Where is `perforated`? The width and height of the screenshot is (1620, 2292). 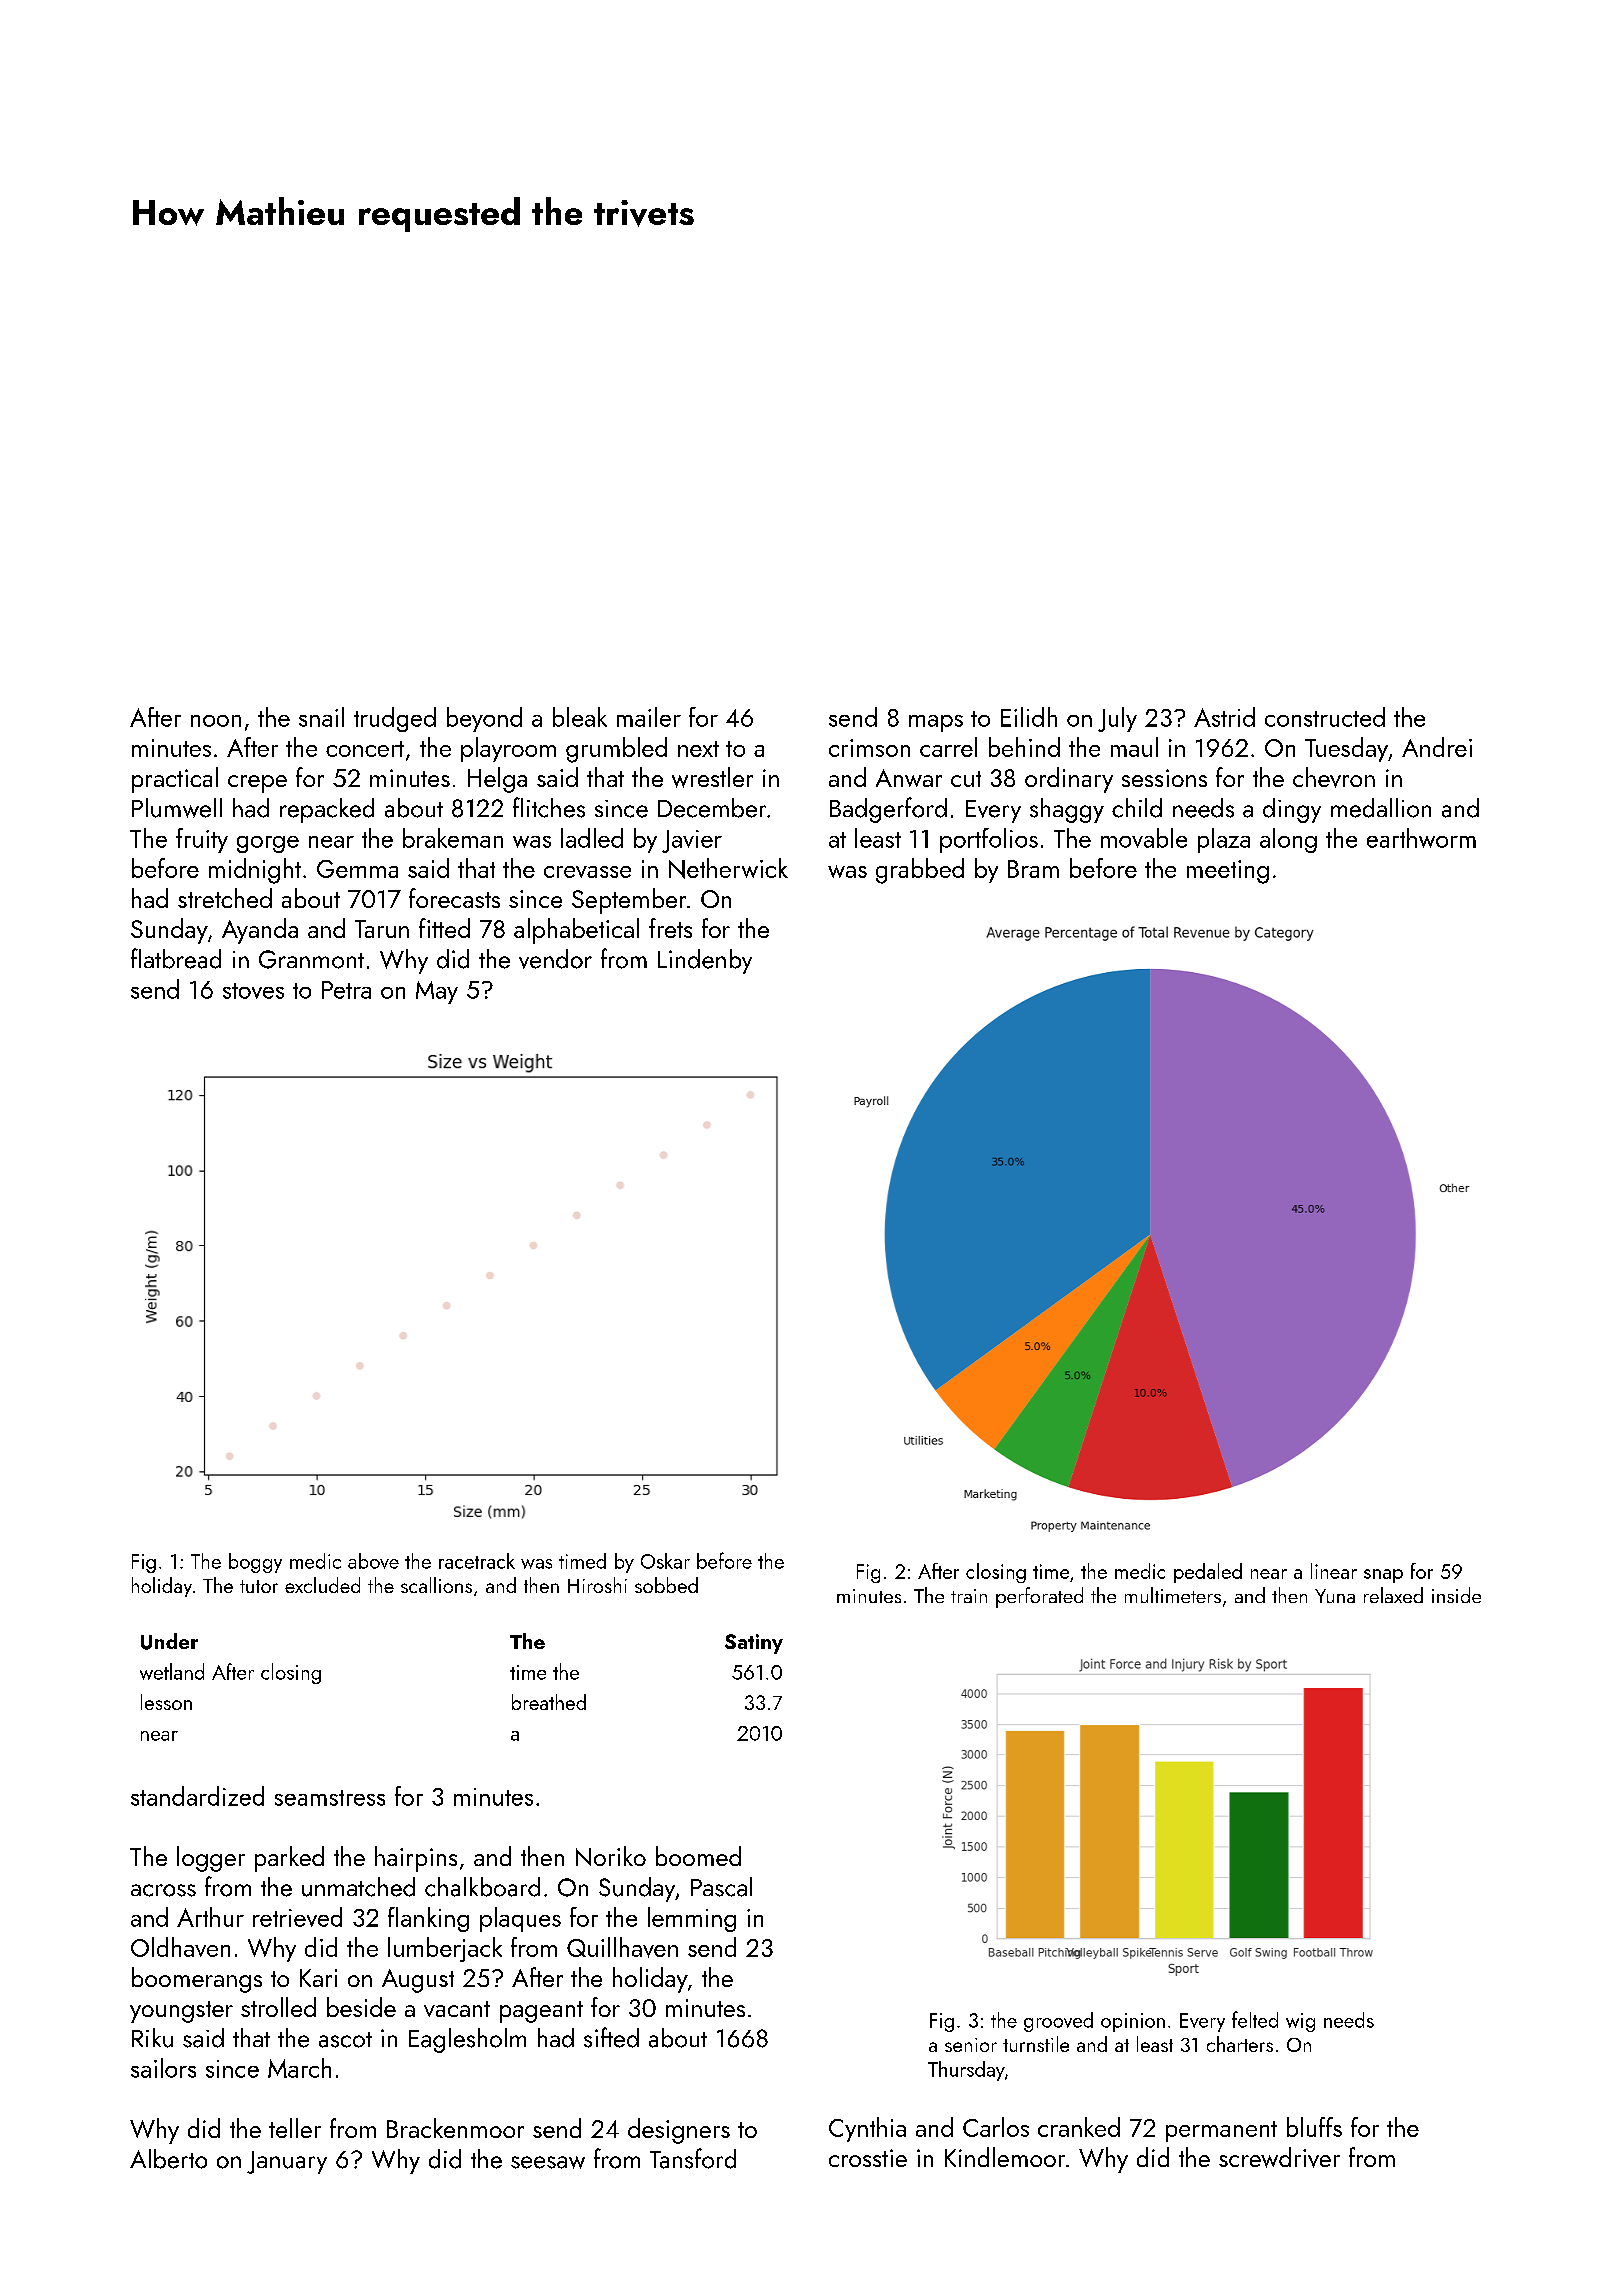
perforated is located at coordinates (1039, 1597).
